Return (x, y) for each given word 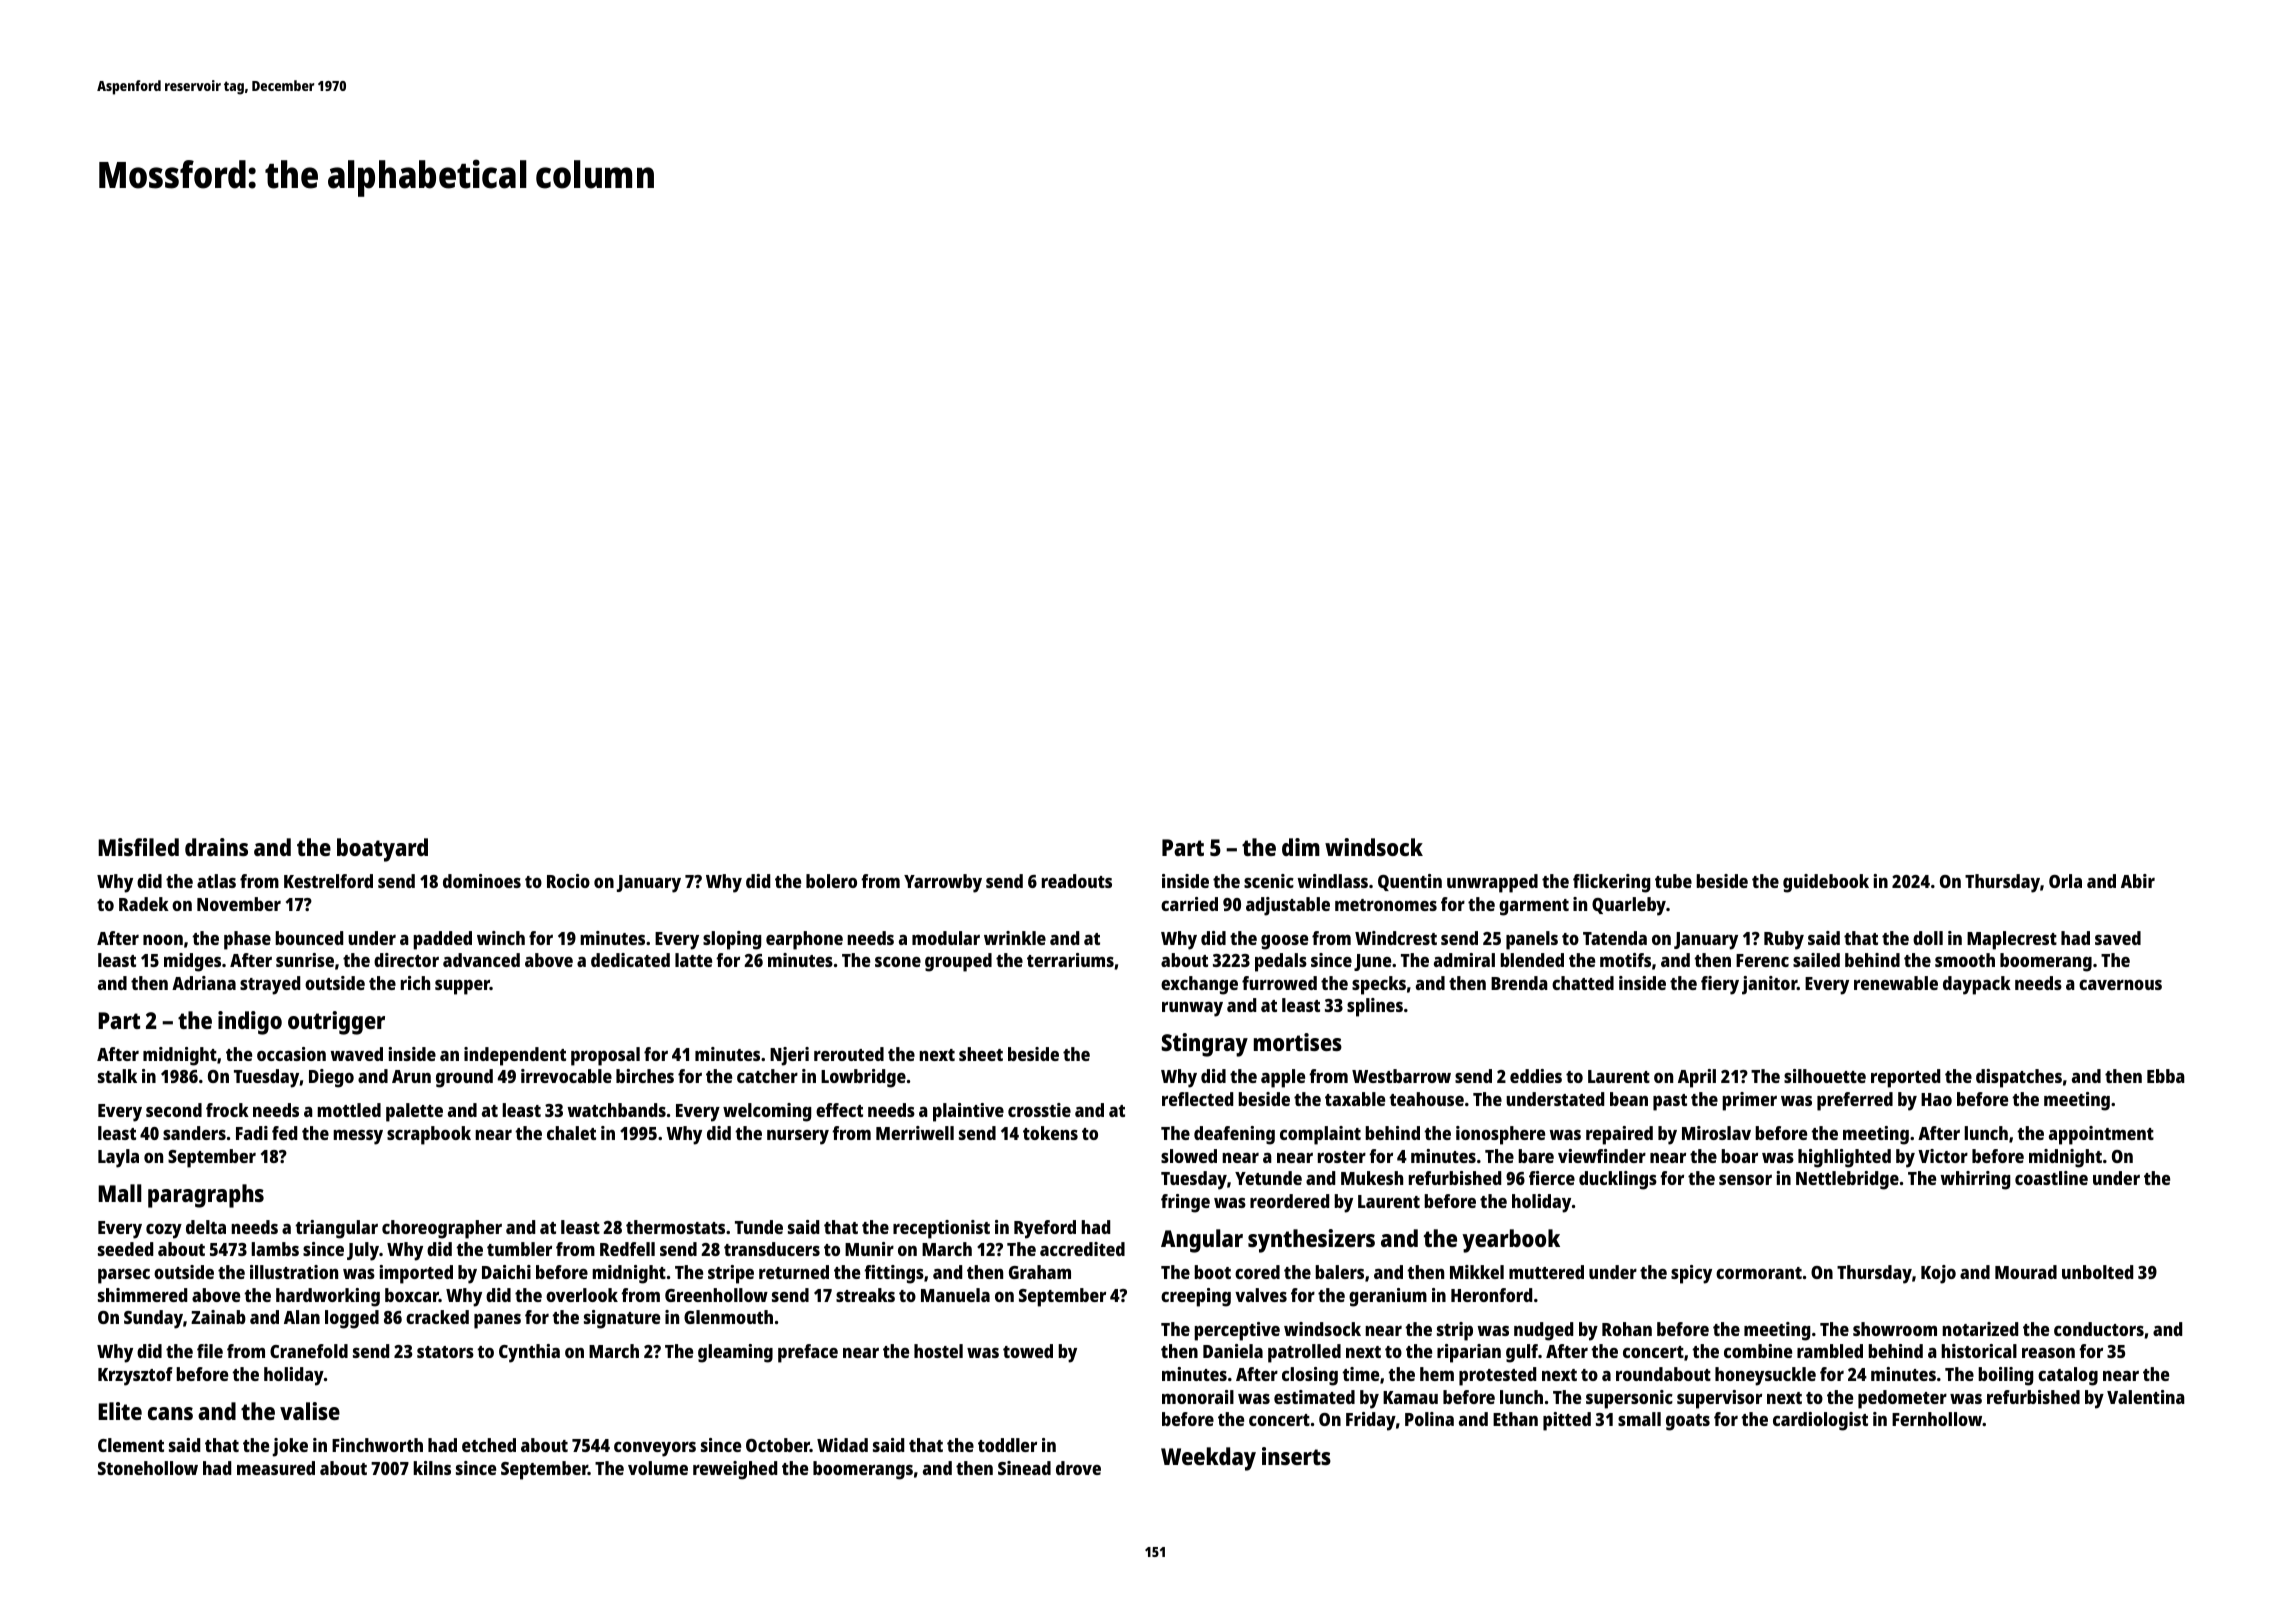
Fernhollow (1937, 1419)
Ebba (2166, 1076)
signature (622, 1319)
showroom (1895, 1329)
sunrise (305, 960)
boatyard (382, 850)
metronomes (1386, 905)
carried (1189, 904)
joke (290, 1447)
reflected (1197, 1099)
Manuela (955, 1295)
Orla (2065, 881)
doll (1928, 938)
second (174, 1110)
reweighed (735, 1470)
